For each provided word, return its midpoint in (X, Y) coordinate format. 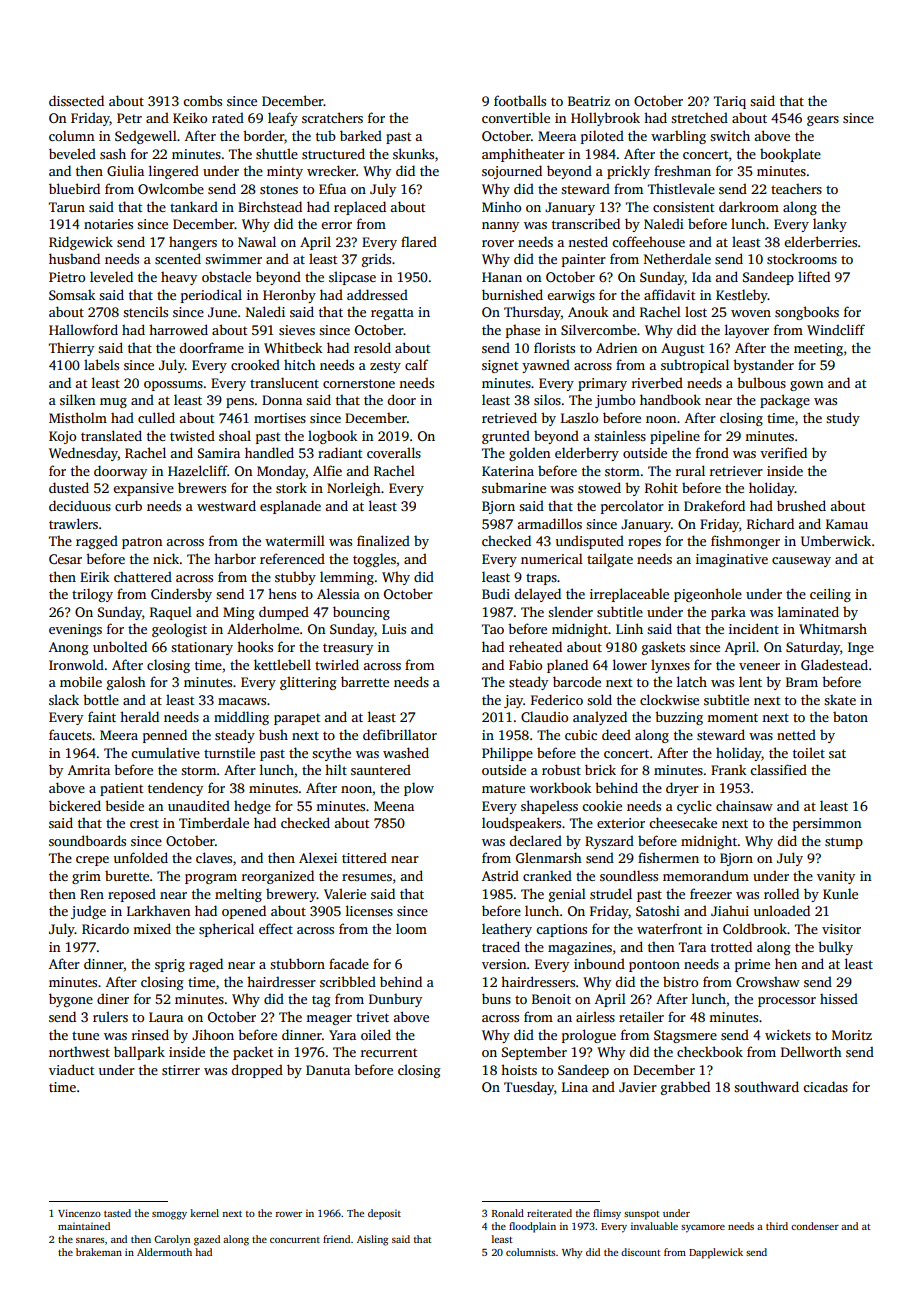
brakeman (99, 1252)
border (263, 135)
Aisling (372, 1240)
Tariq (730, 102)
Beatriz (589, 101)
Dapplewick (716, 1253)
